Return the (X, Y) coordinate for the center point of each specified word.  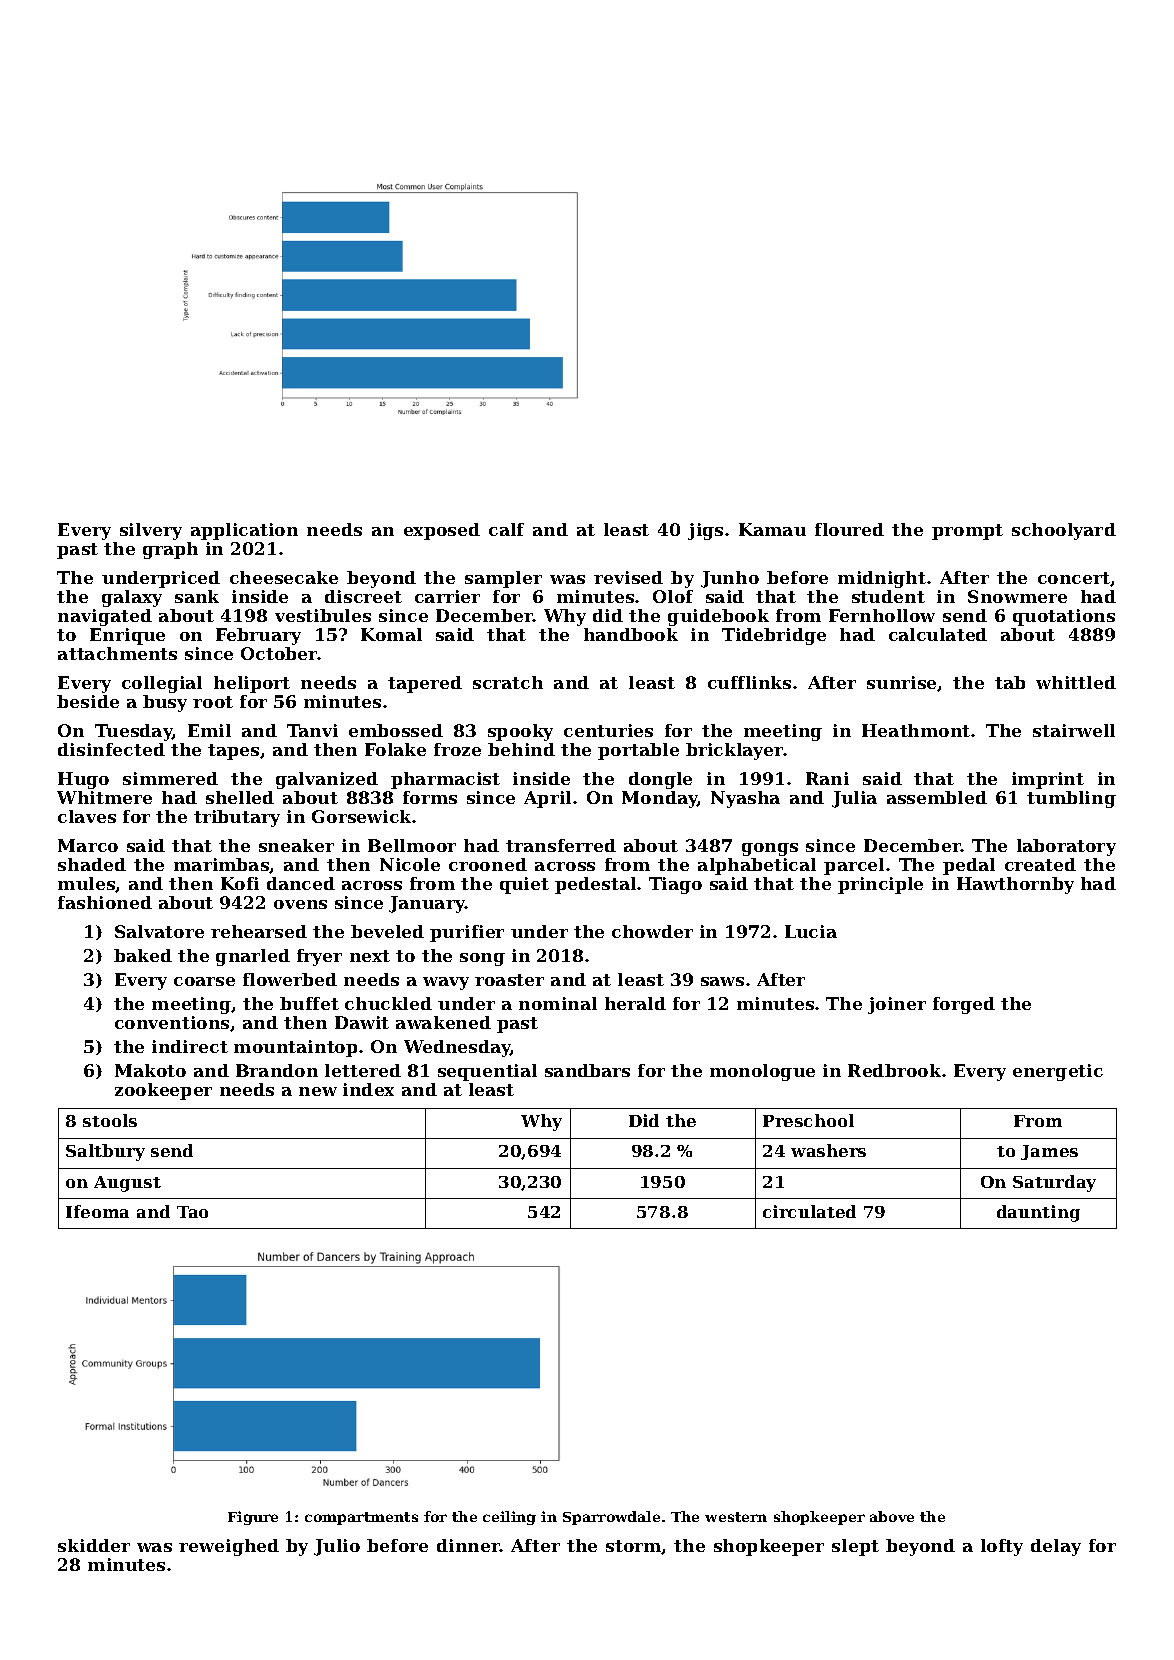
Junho (730, 579)
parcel (854, 866)
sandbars (587, 1070)
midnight (882, 579)
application (244, 531)
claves (87, 816)
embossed (396, 730)
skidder (94, 1545)
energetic (1058, 1072)
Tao (192, 1212)
